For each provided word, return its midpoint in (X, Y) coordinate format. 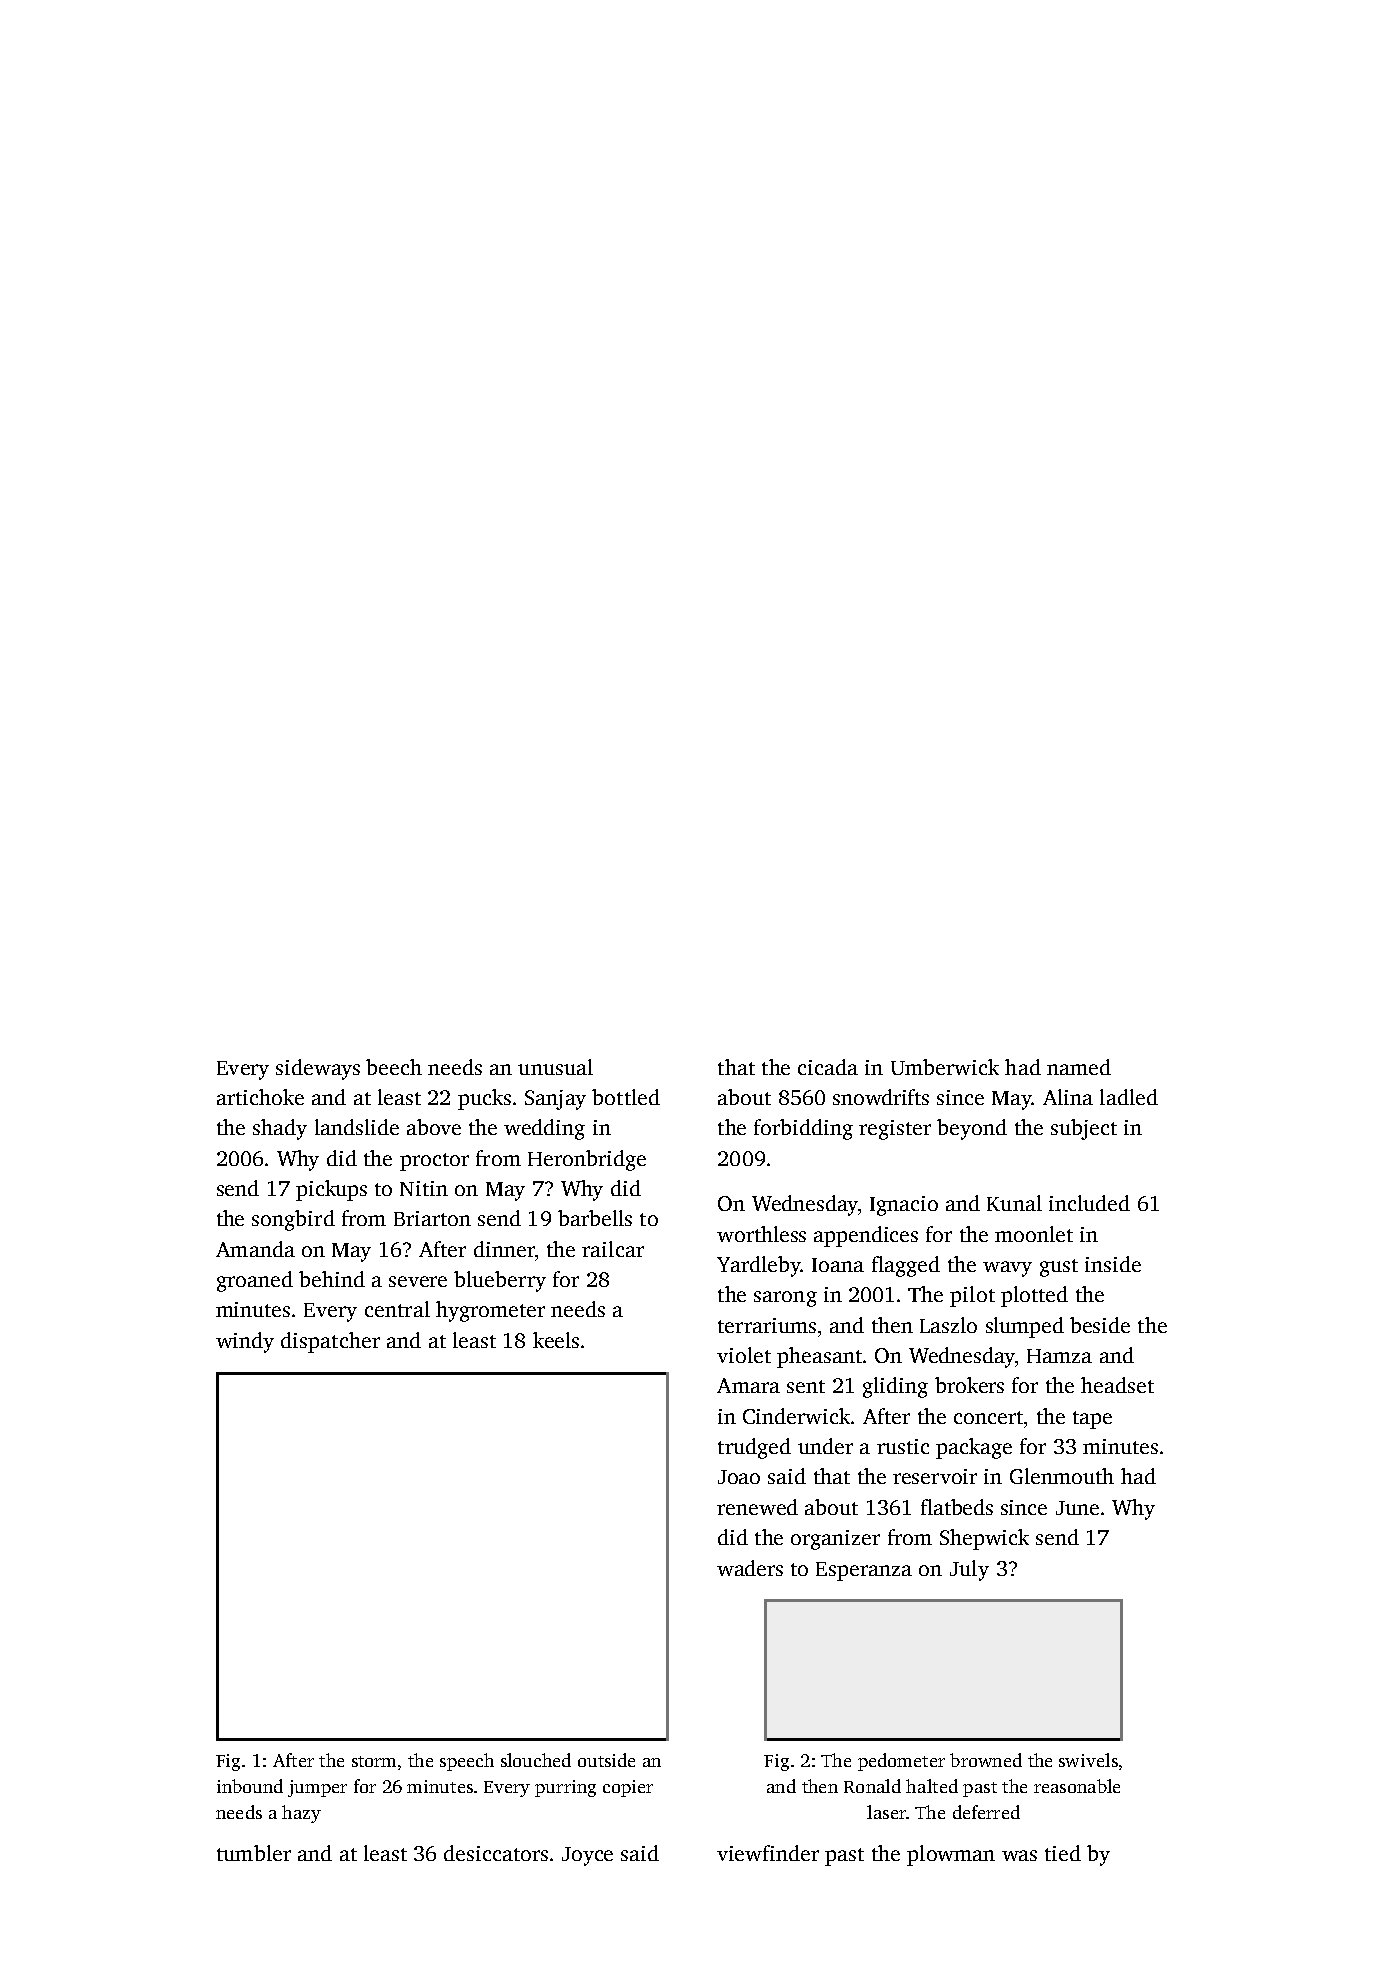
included (1089, 1203)
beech (394, 1067)
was (1019, 1855)
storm (374, 1761)
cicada (828, 1067)
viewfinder (768, 1853)
